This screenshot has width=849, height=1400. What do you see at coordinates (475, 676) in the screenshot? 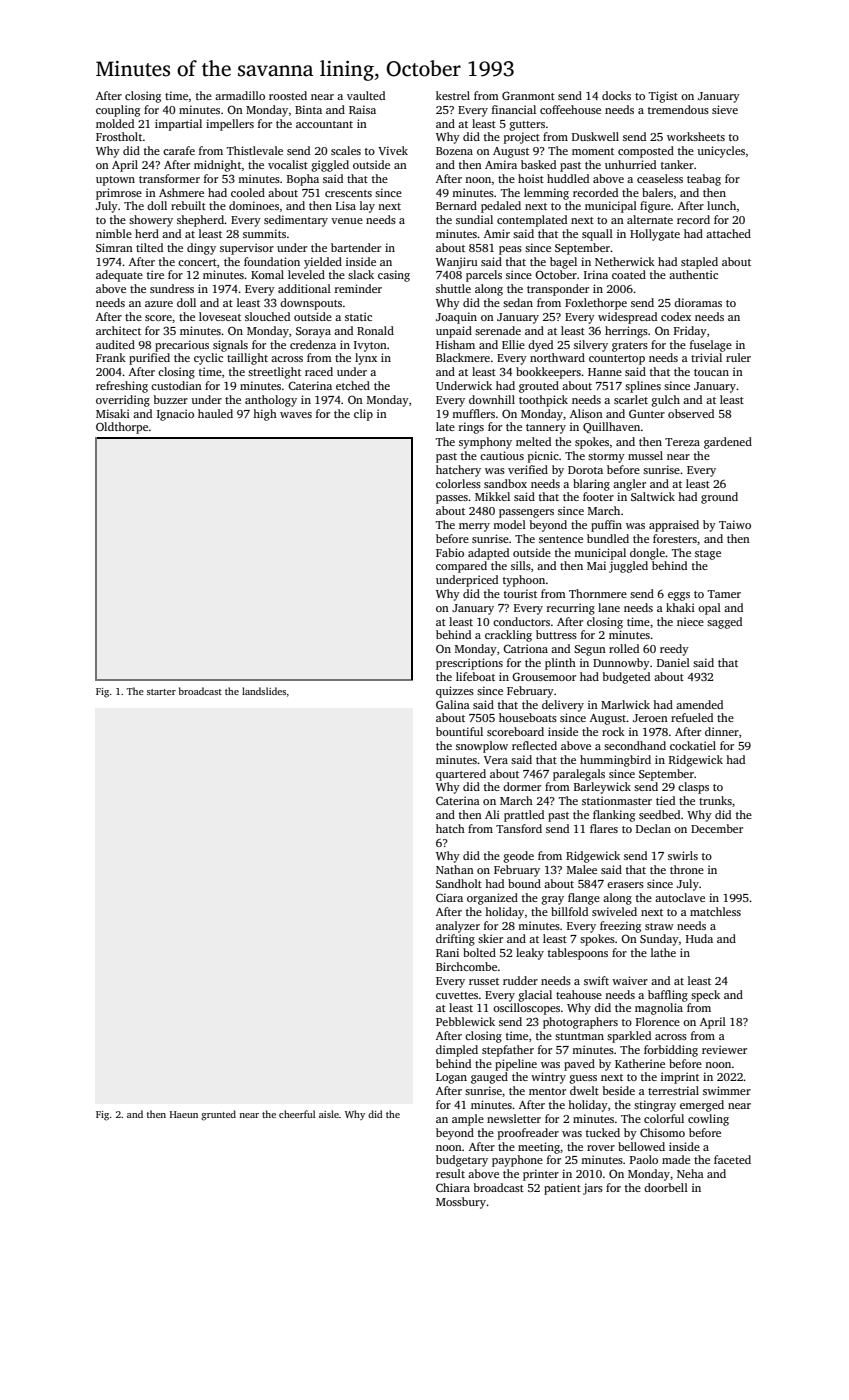
I see `lifeboat` at bounding box center [475, 676].
